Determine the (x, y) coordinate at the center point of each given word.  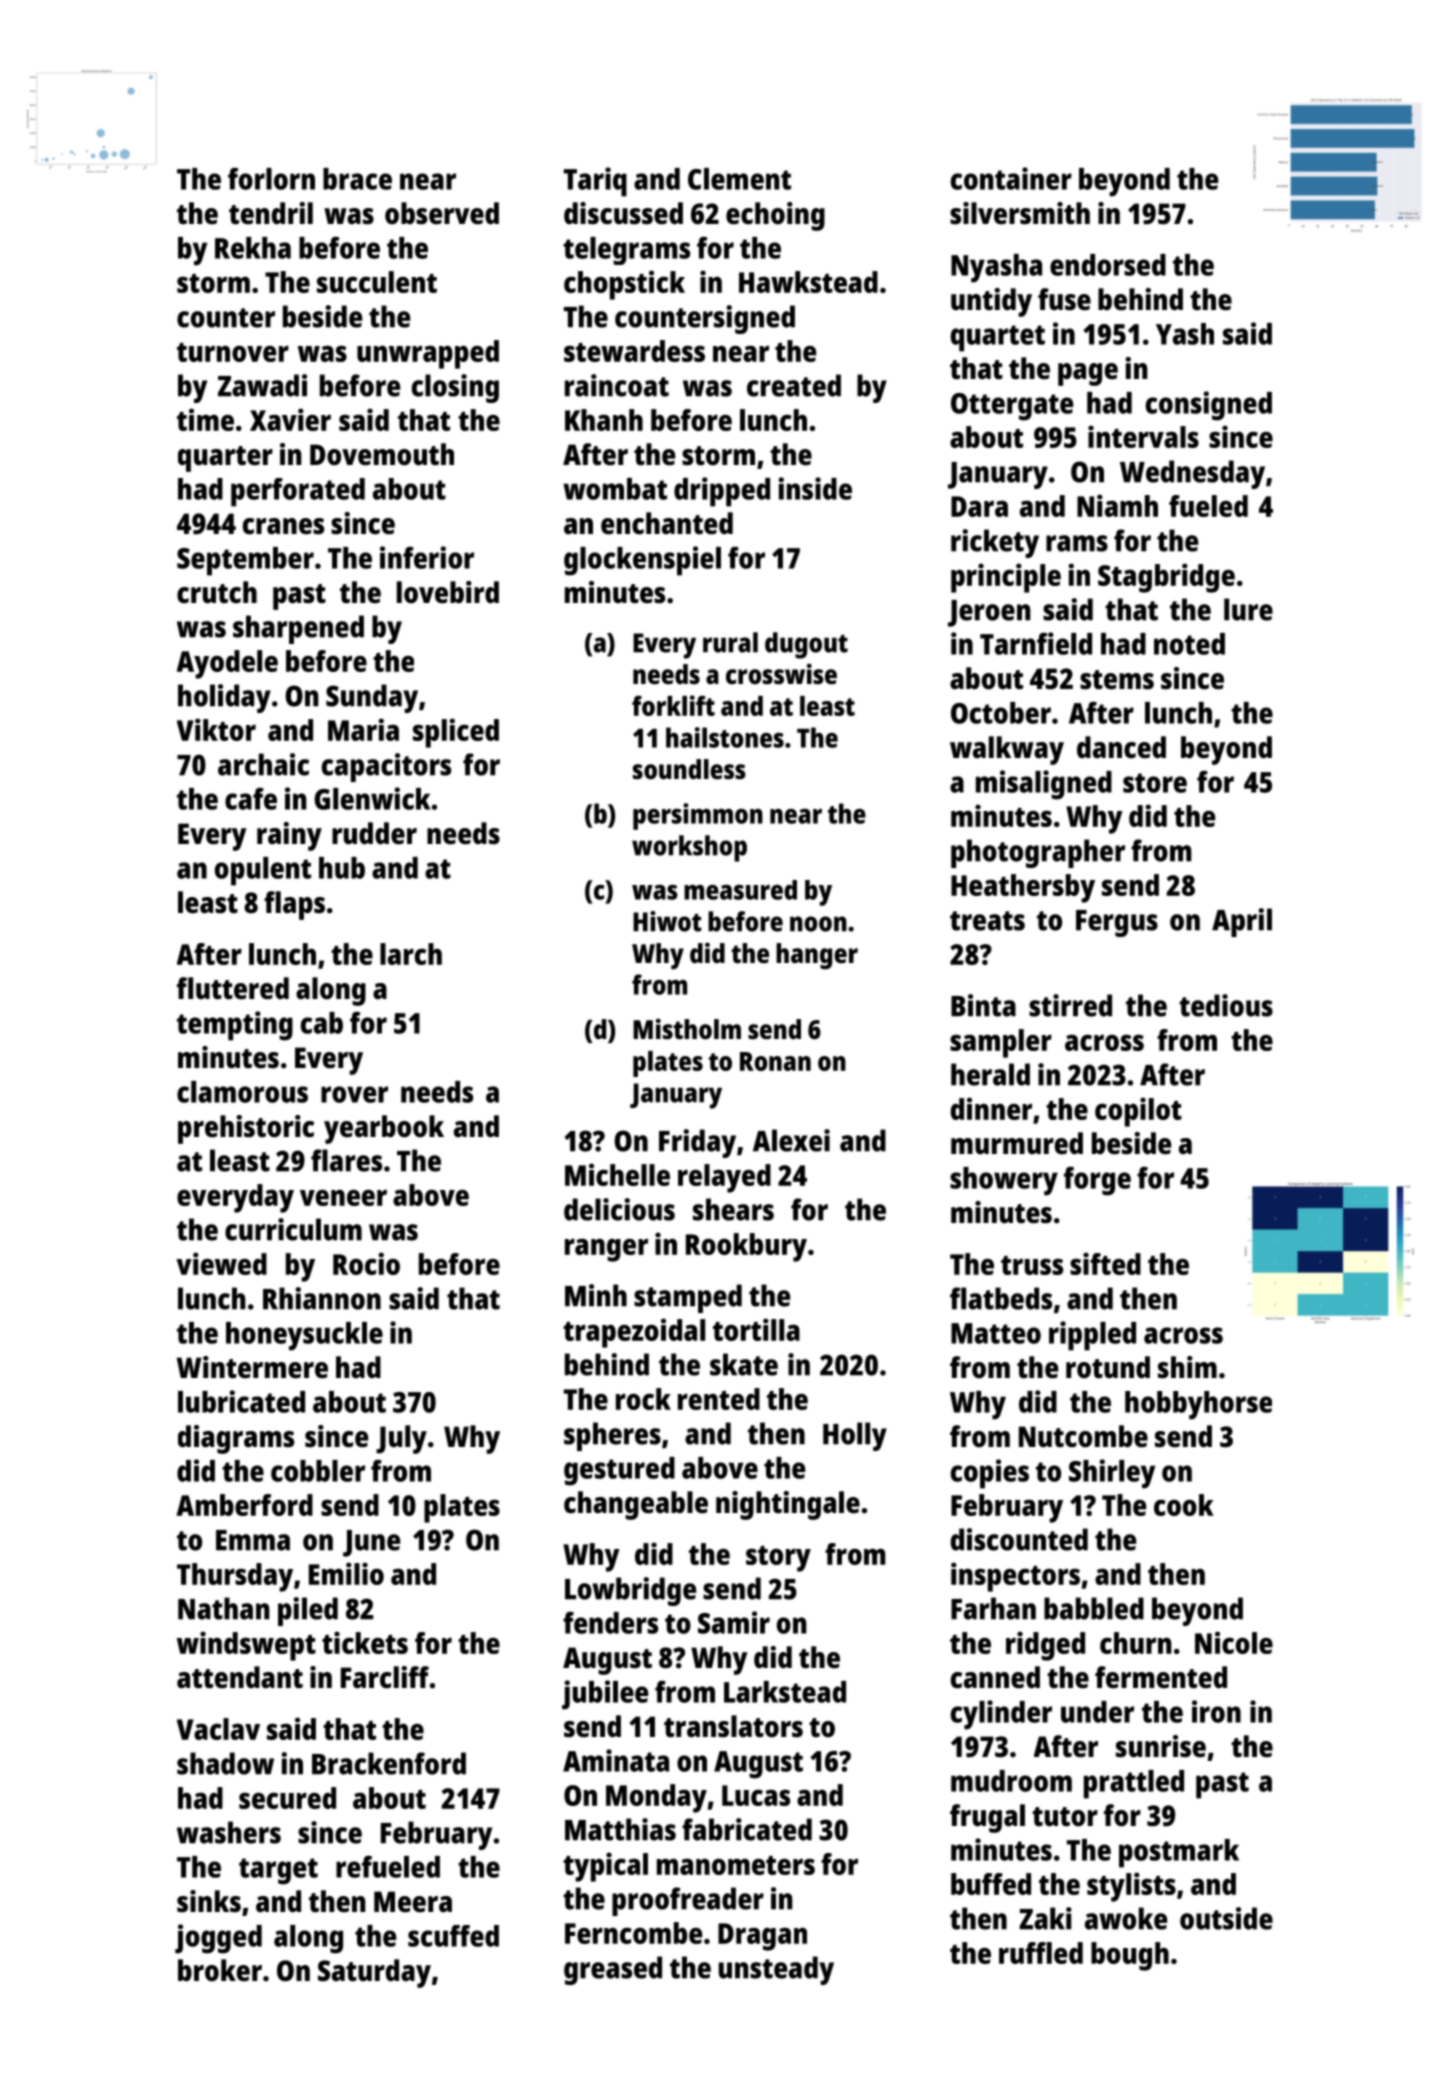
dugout (806, 645)
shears (733, 1209)
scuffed (453, 1936)
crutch (217, 592)
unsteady (776, 1970)
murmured (1017, 1143)
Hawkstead (808, 282)
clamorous (242, 1092)
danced (1121, 747)
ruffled (1041, 1953)
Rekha (253, 248)
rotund (1108, 1367)
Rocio (366, 1263)
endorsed (1108, 265)
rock (643, 1399)
